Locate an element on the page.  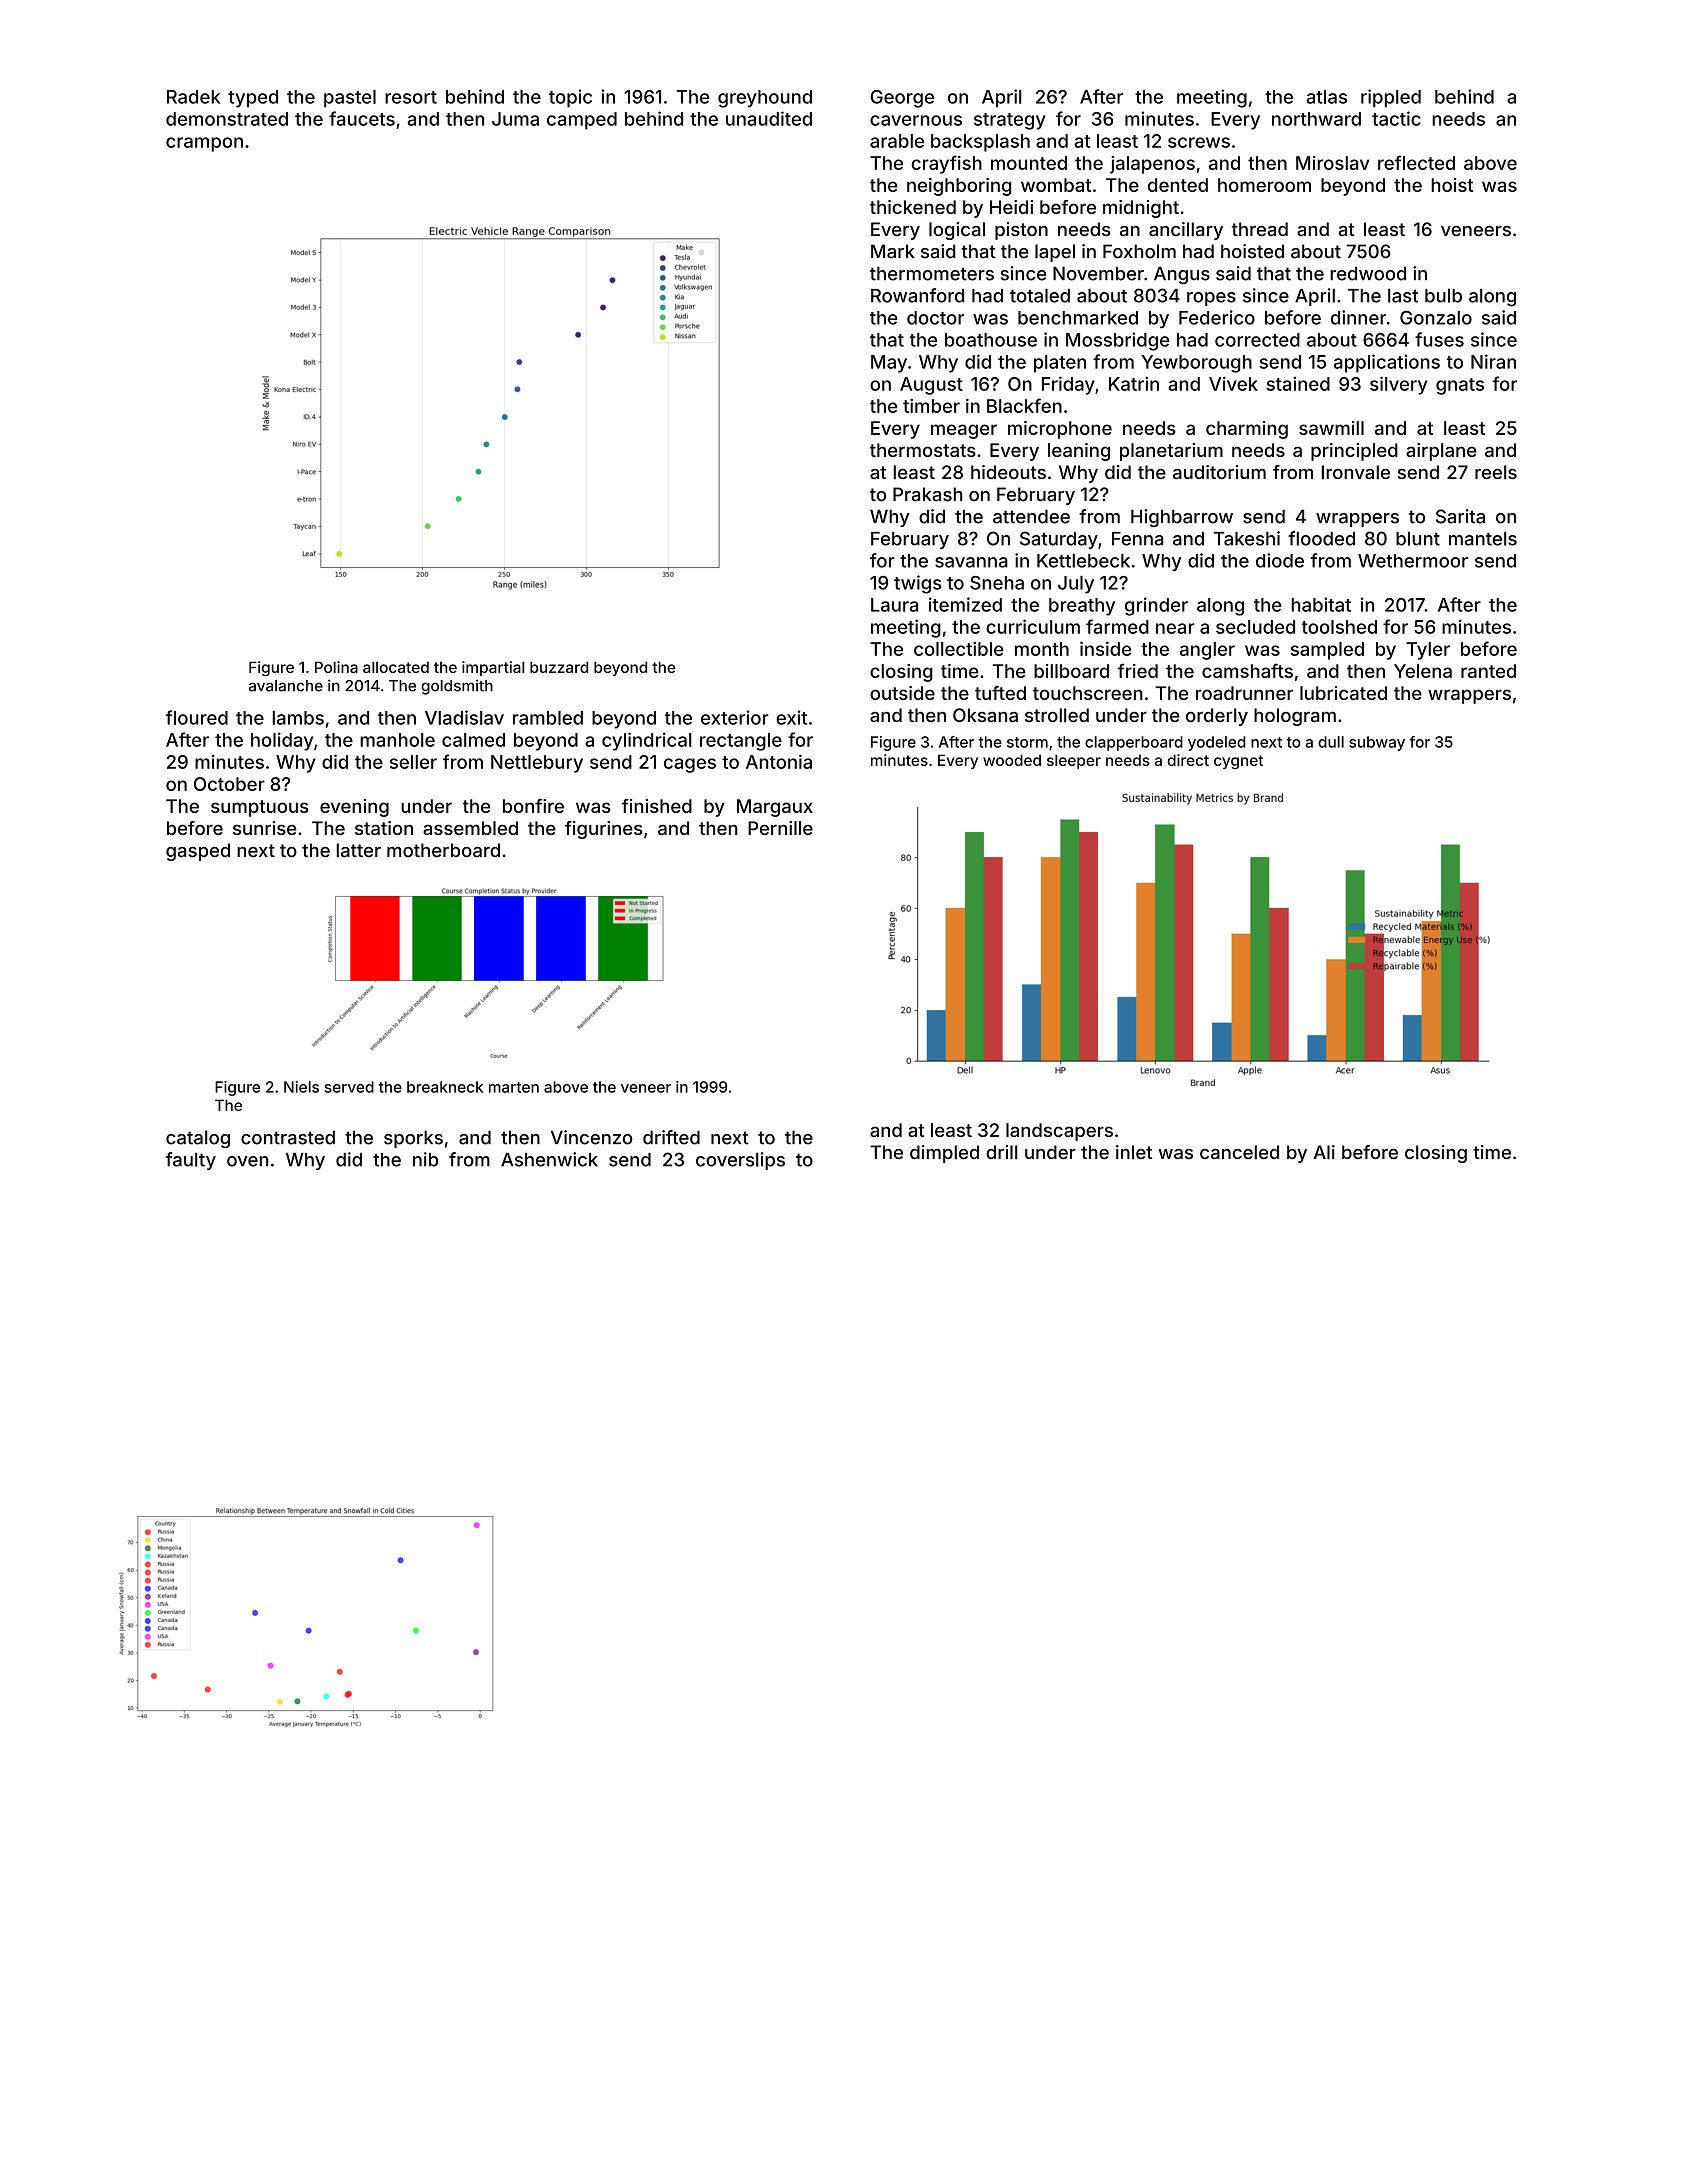
coverslips is located at coordinates (740, 1161).
